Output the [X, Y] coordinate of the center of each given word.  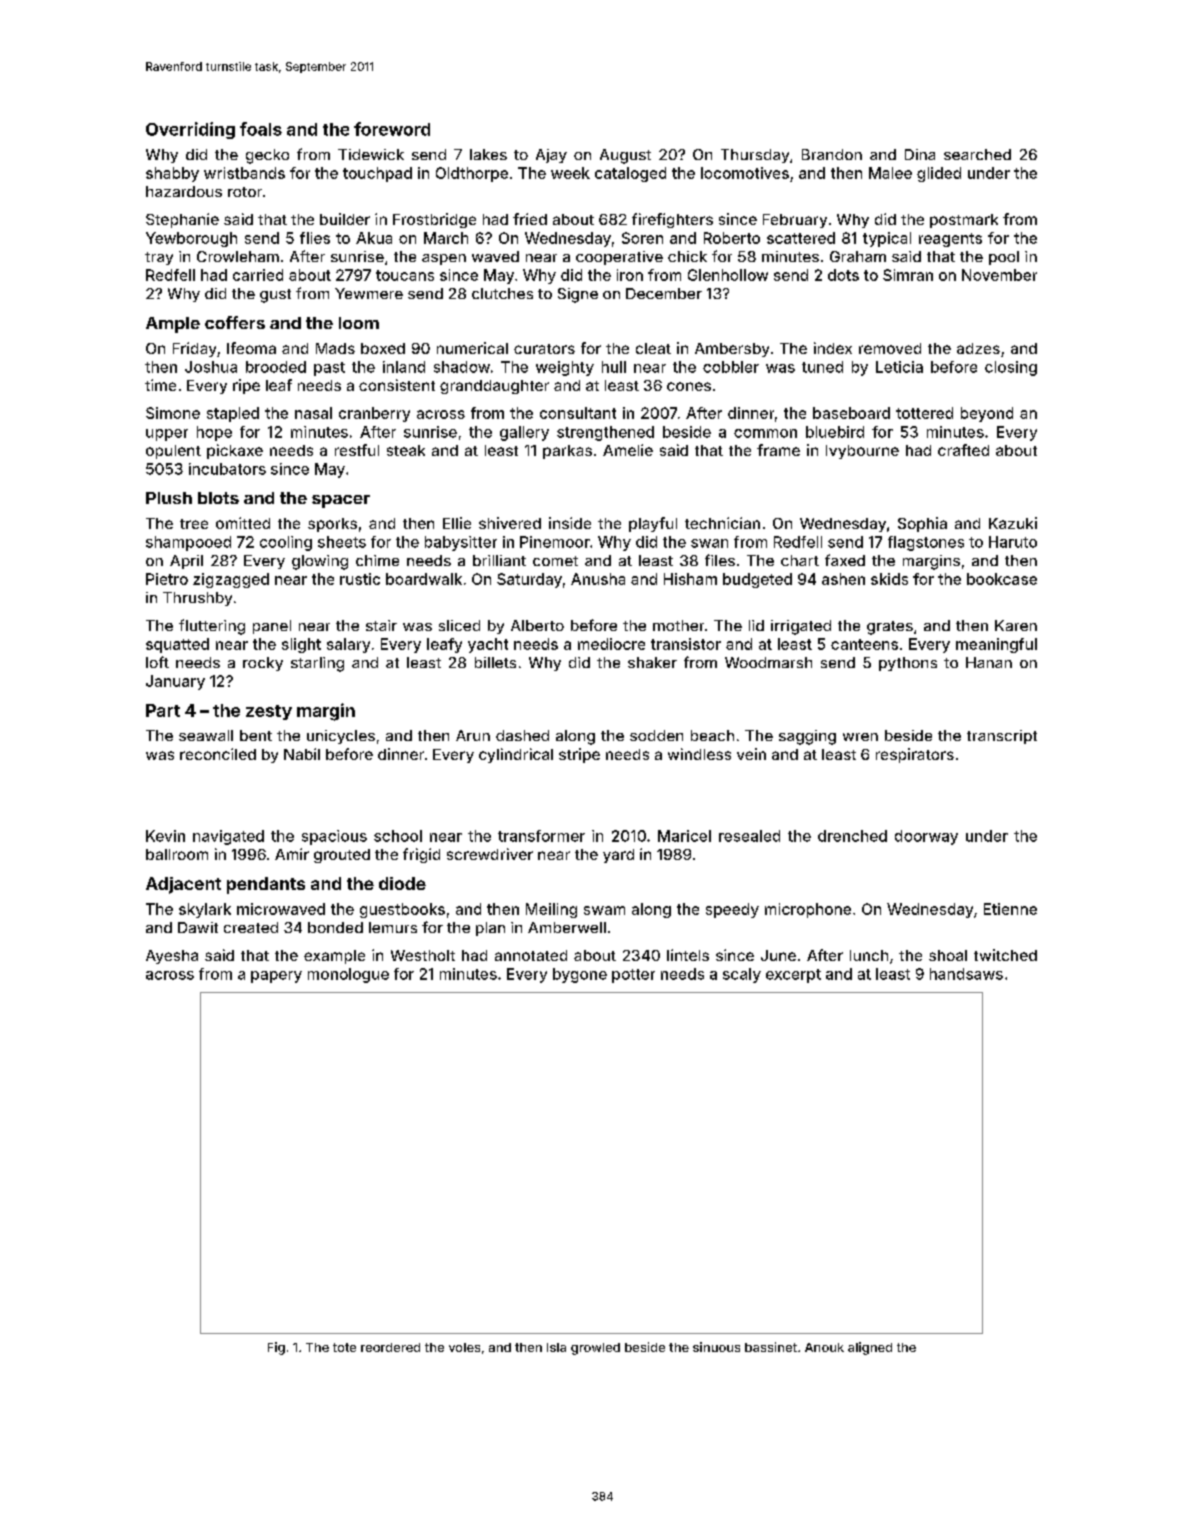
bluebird [835, 432]
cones [689, 386]
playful [653, 524]
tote [344, 1347]
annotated [531, 955]
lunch [869, 955]
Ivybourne [862, 452]
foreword [392, 129]
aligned [870, 1348]
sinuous [716, 1347]
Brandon [832, 154]
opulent [173, 452]
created [251, 927]
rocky [263, 664]
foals [261, 129]
